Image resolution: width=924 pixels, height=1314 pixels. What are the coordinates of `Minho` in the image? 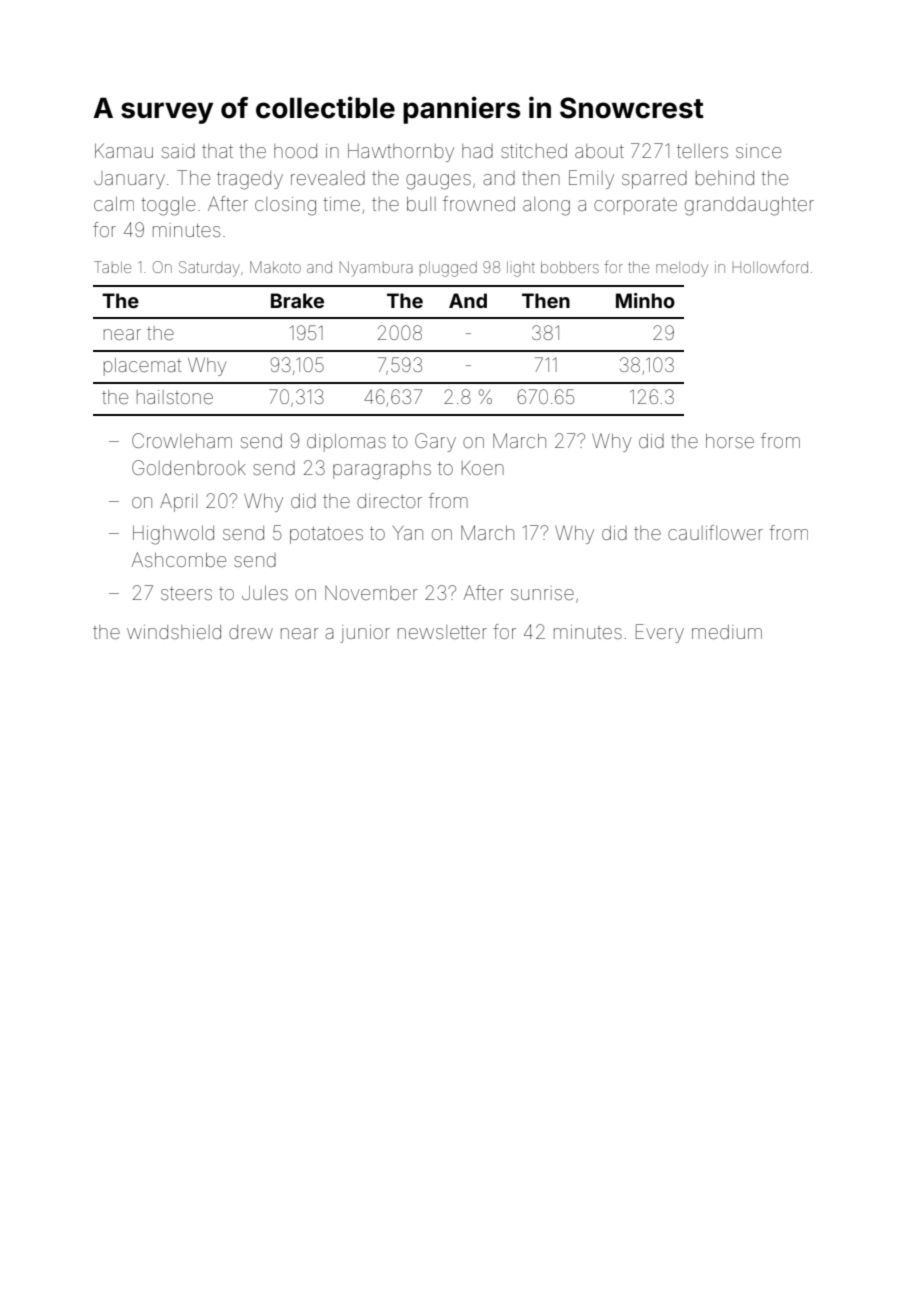 It's located at (645, 300).
